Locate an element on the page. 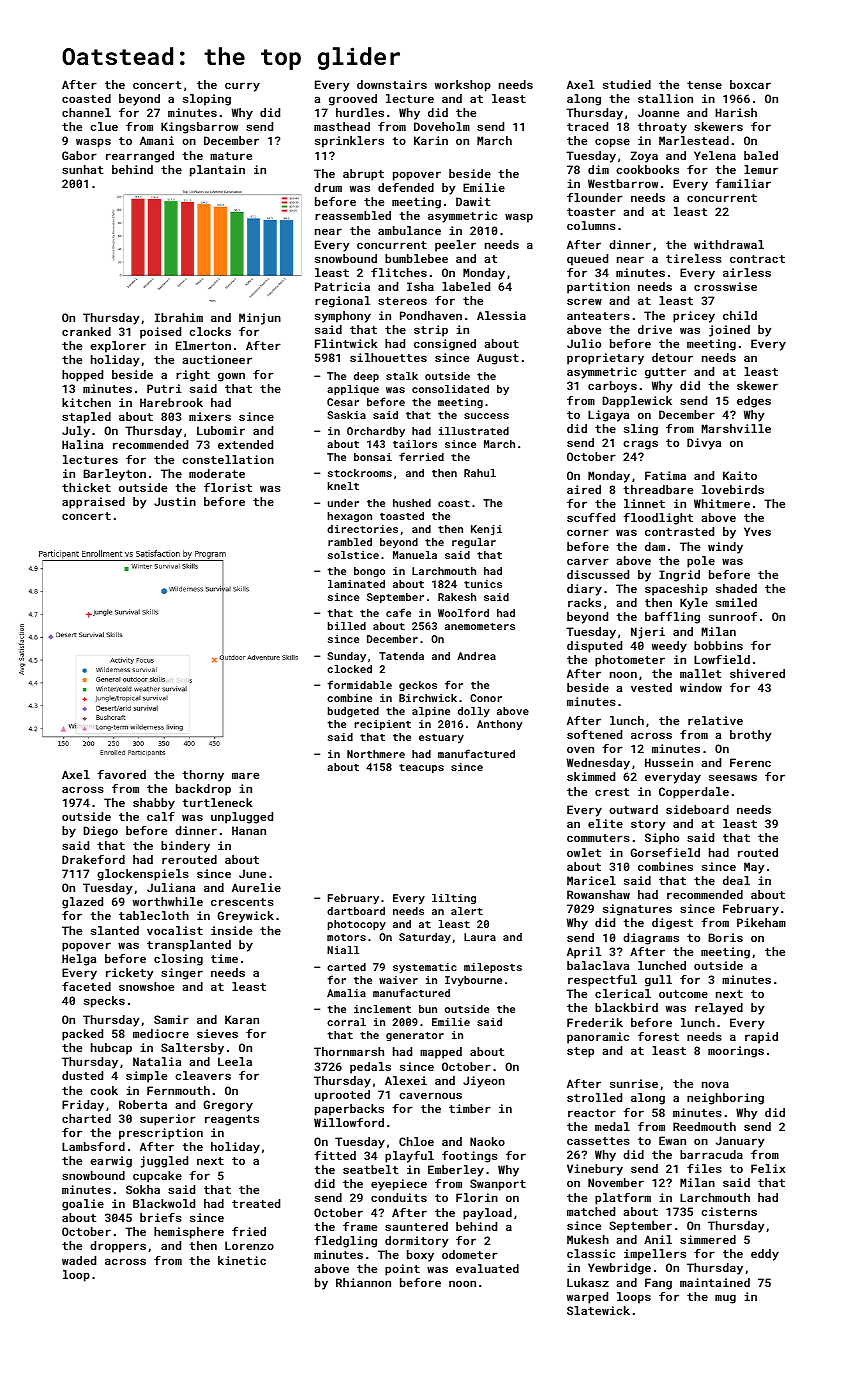  favored is located at coordinates (121, 774).
